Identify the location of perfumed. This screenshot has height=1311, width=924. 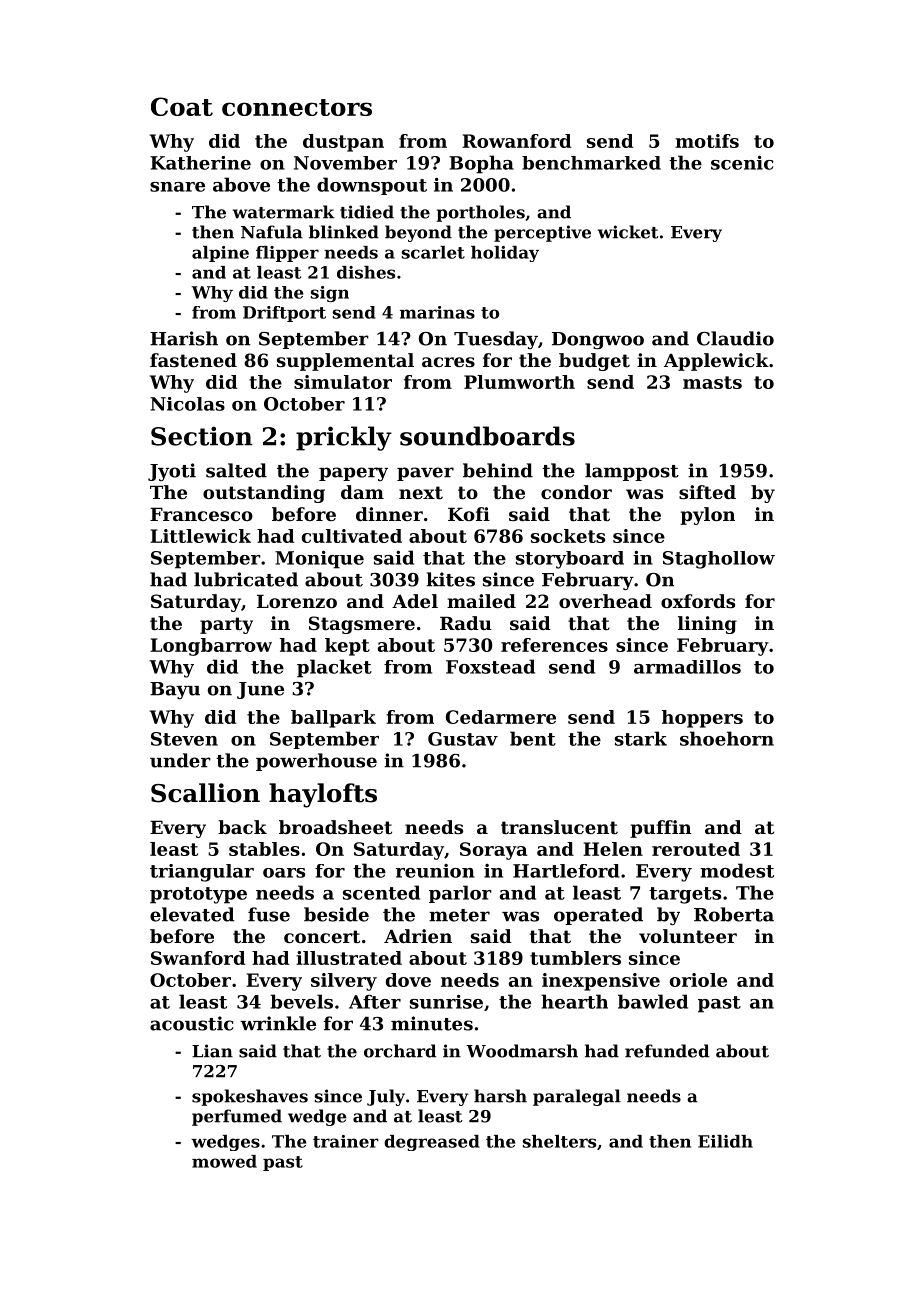
(237, 1117).
